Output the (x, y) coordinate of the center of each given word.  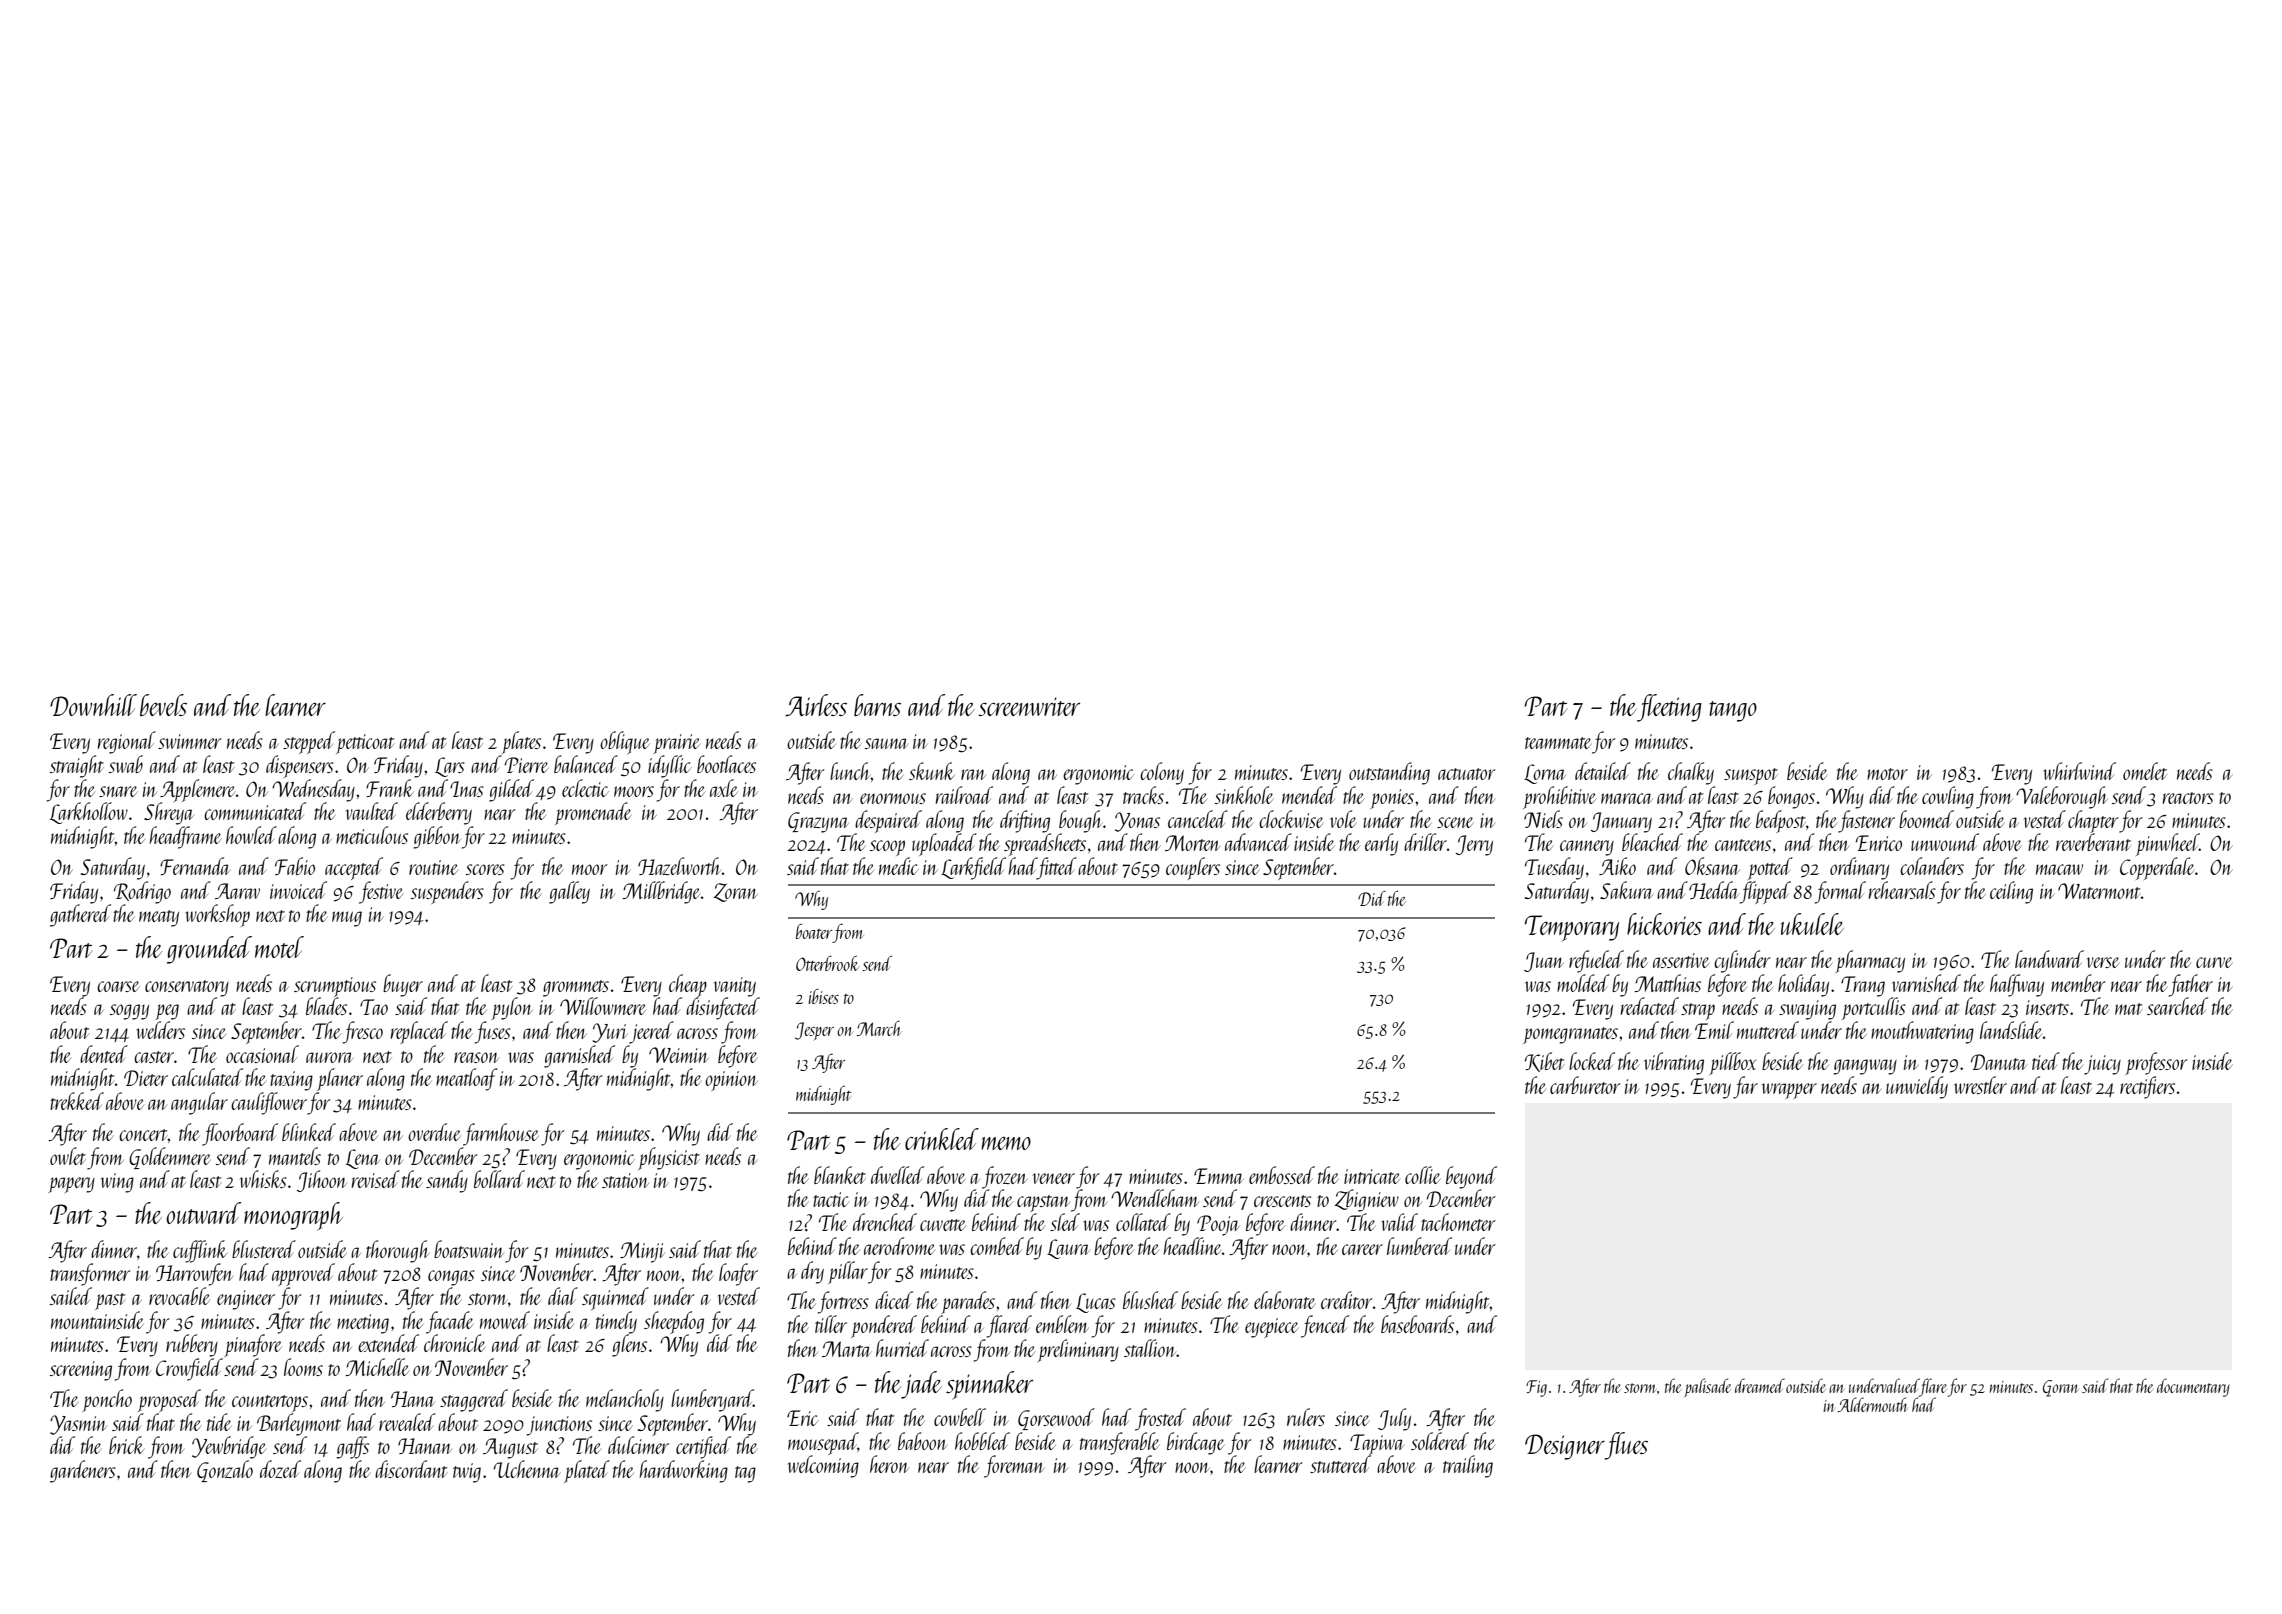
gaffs (353, 1447)
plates (521, 742)
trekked (77, 1101)
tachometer (1458, 1222)
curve (2214, 962)
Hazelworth (680, 866)
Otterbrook (828, 963)
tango (1733, 711)
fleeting (1669, 708)
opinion (731, 1081)
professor (2156, 1063)
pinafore (253, 1345)
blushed (1150, 1300)
